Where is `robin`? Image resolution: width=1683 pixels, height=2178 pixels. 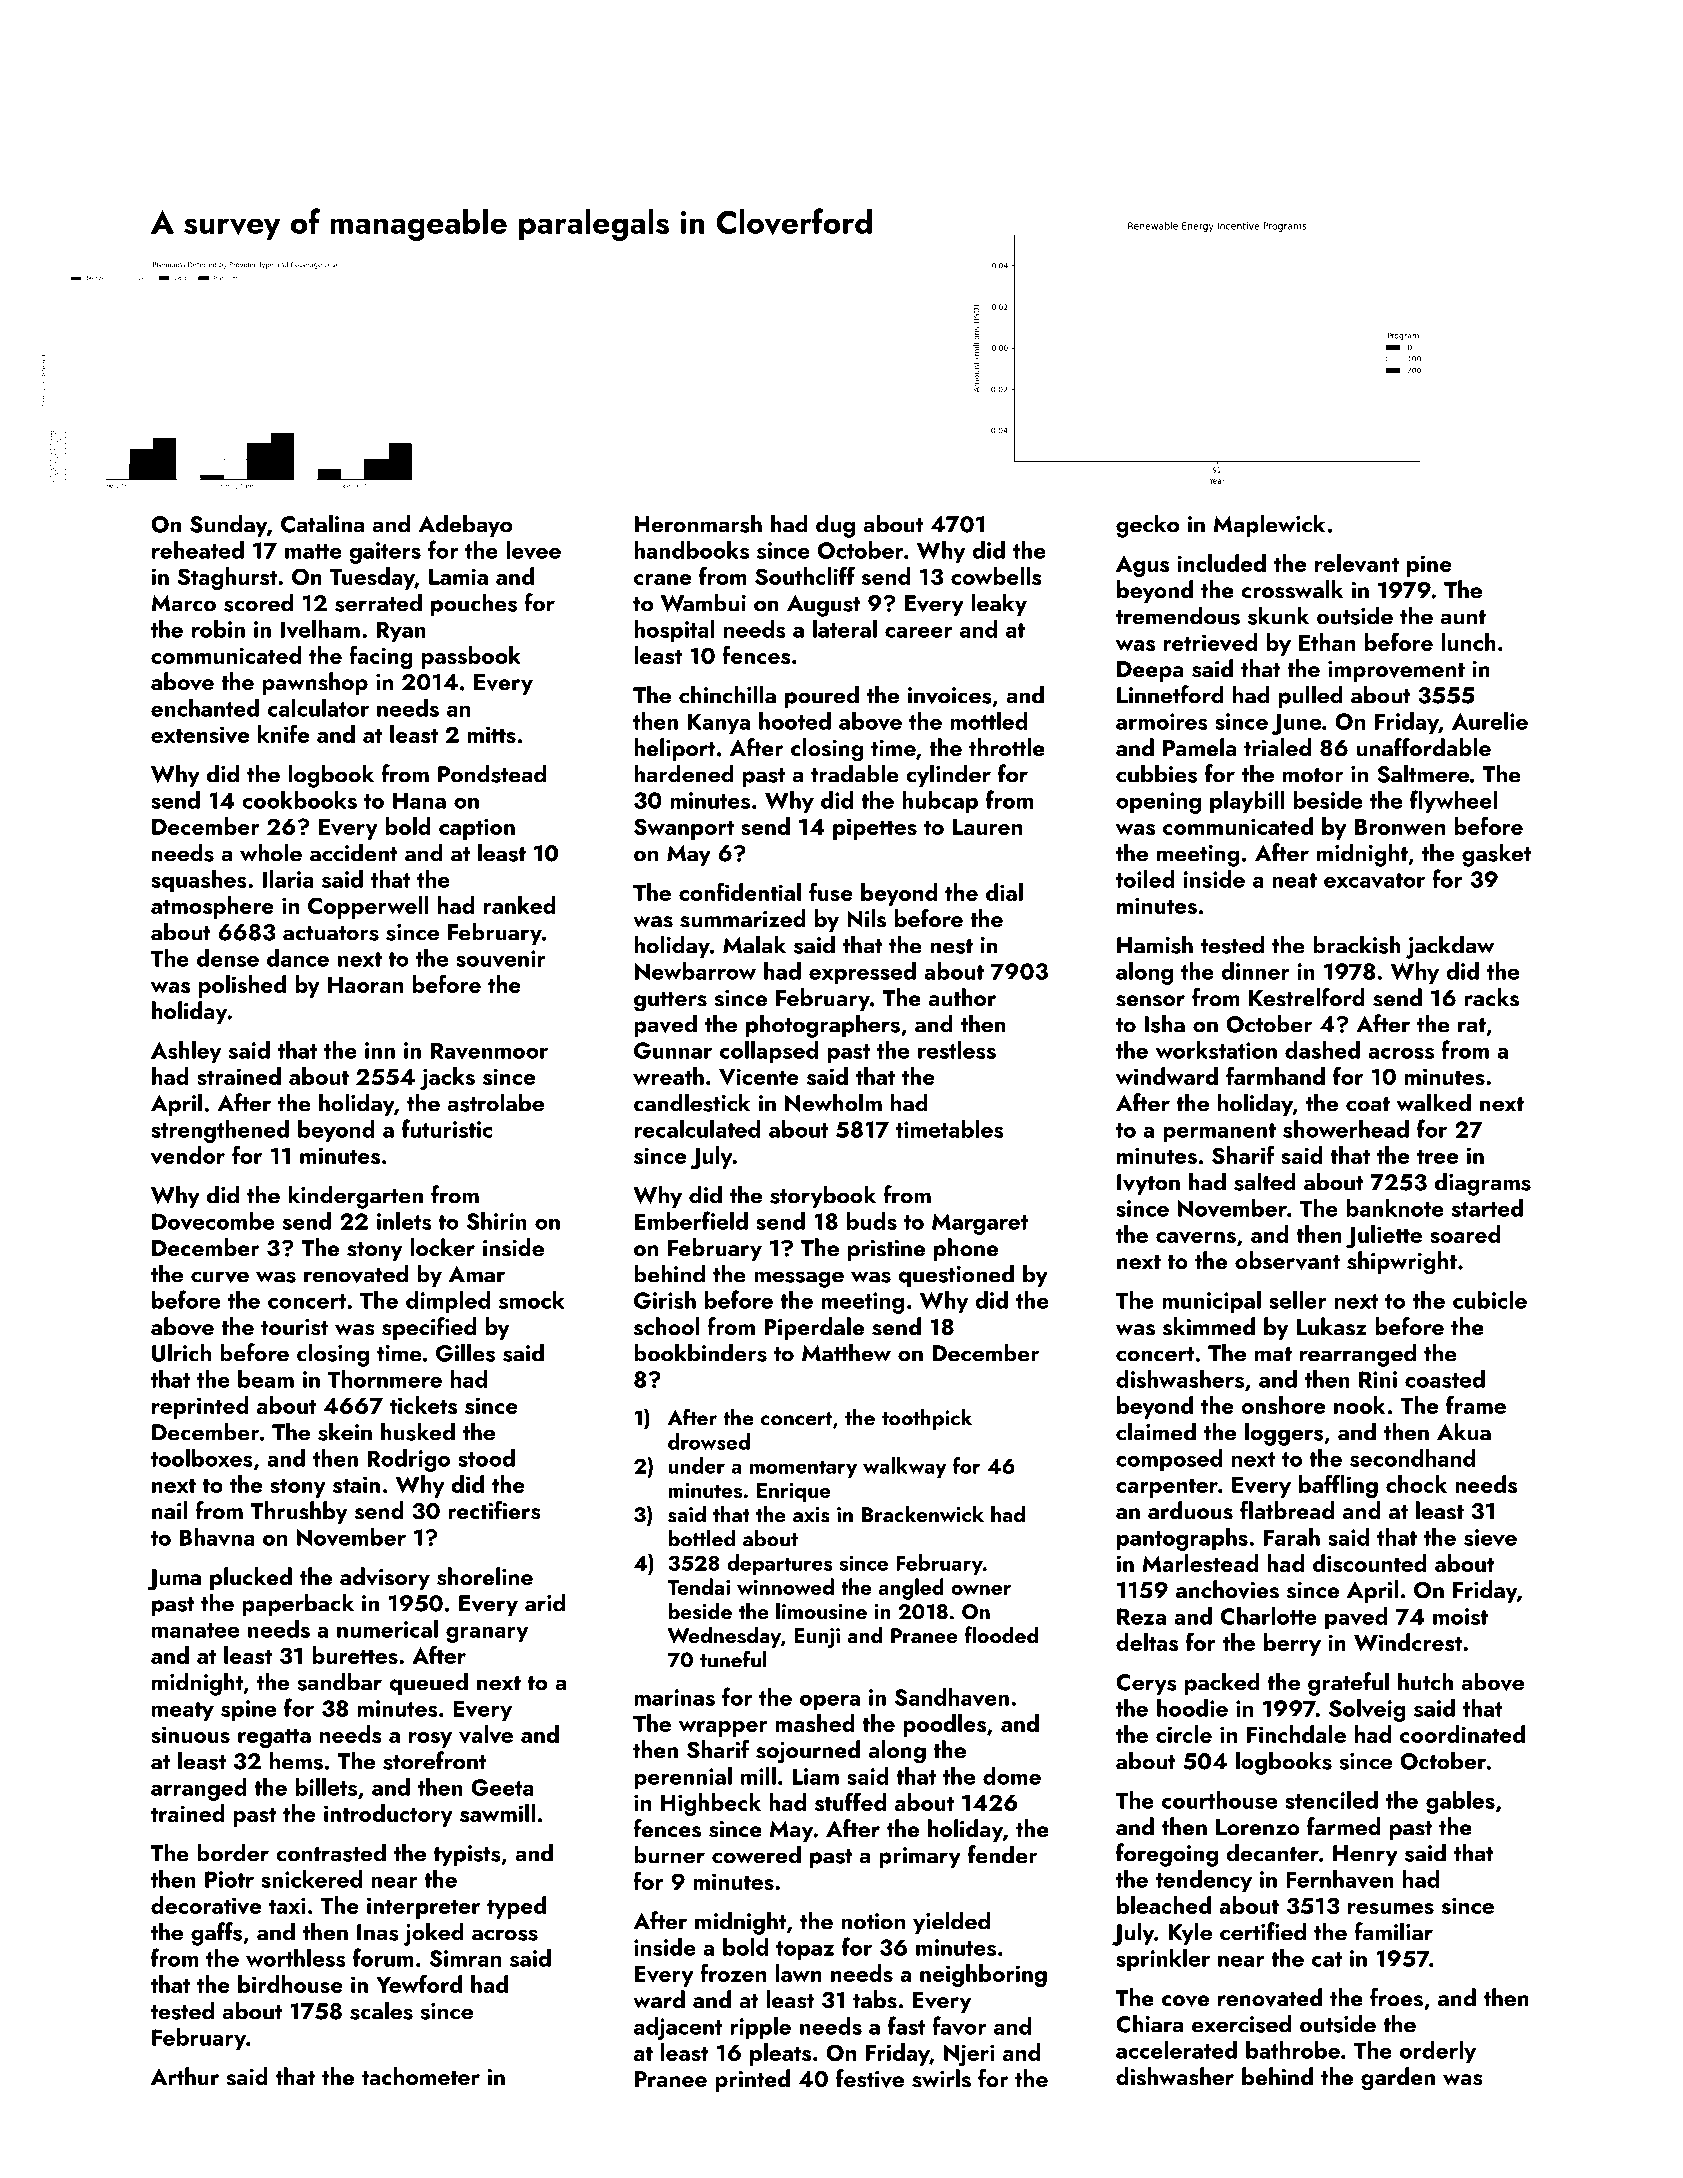 robin is located at coordinates (218, 629).
